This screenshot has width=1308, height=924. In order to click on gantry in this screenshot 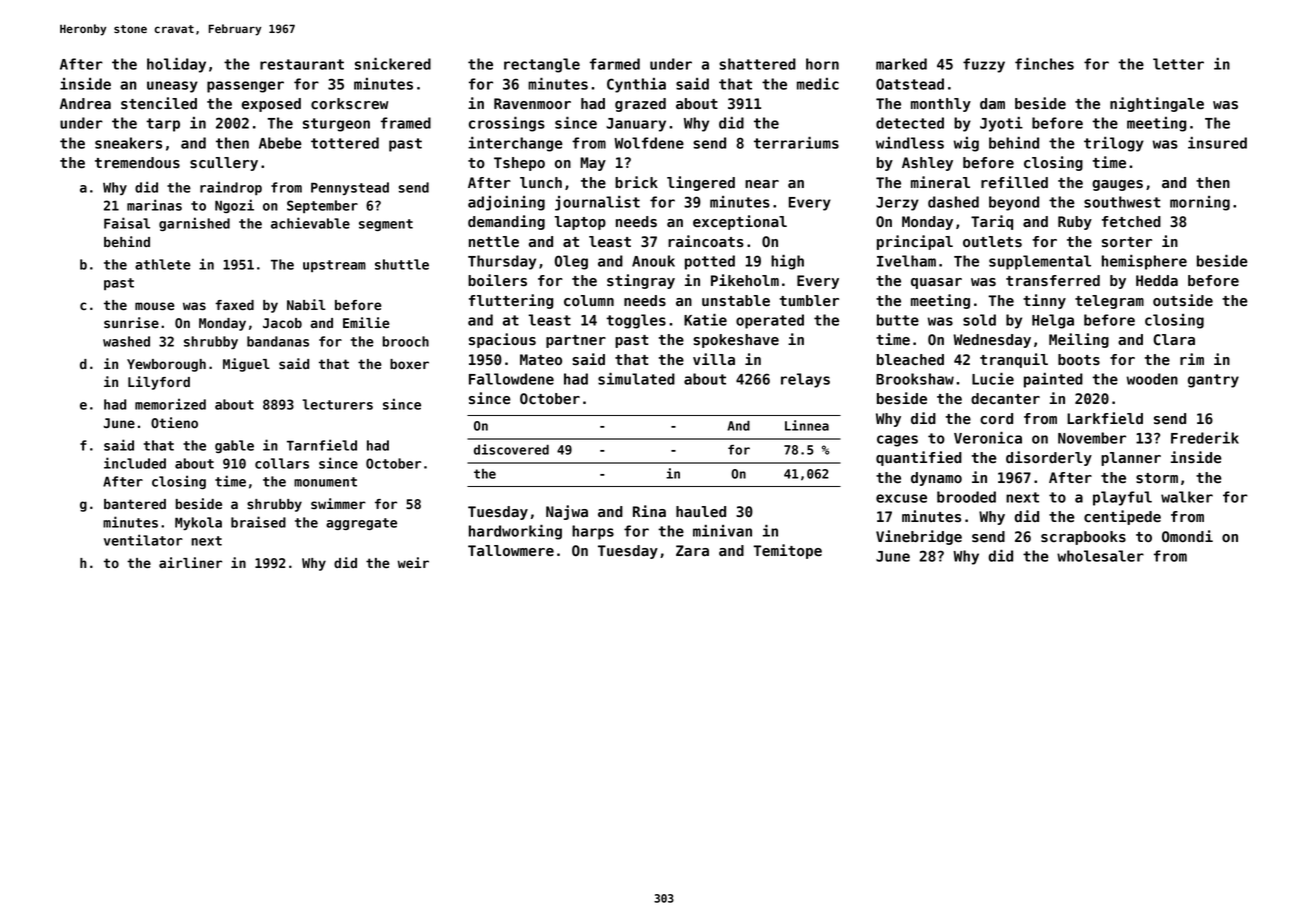, I will do `click(1213, 381)`.
